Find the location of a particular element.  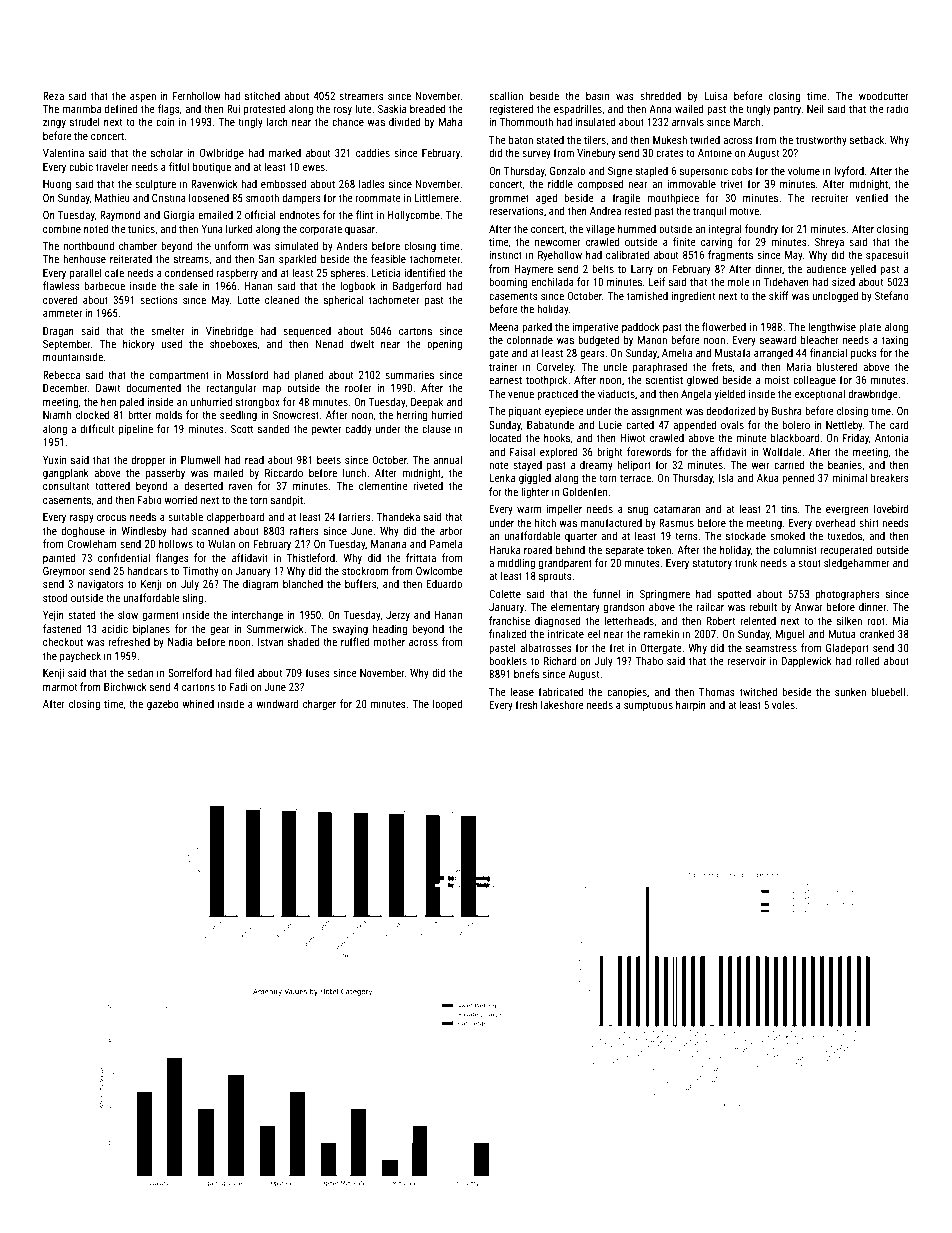

tins is located at coordinates (789, 509).
